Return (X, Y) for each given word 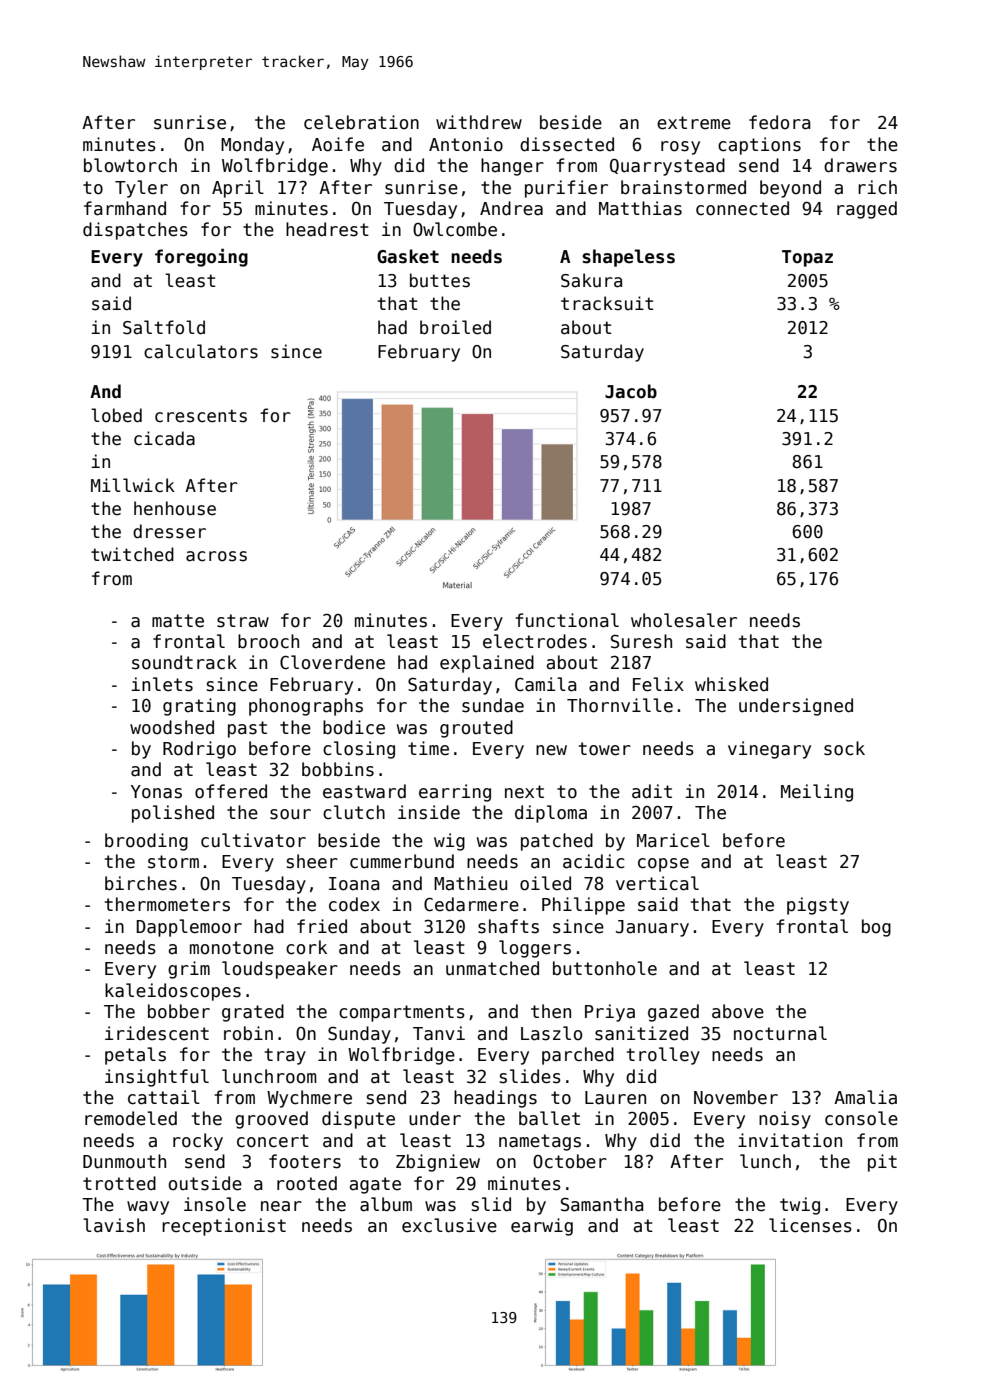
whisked (731, 684)
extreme (694, 123)
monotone (232, 948)
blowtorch (130, 165)
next (524, 792)
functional (567, 620)
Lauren (615, 1098)
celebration (361, 122)
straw (243, 621)
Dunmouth (124, 1161)
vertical (657, 883)
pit (882, 1163)
